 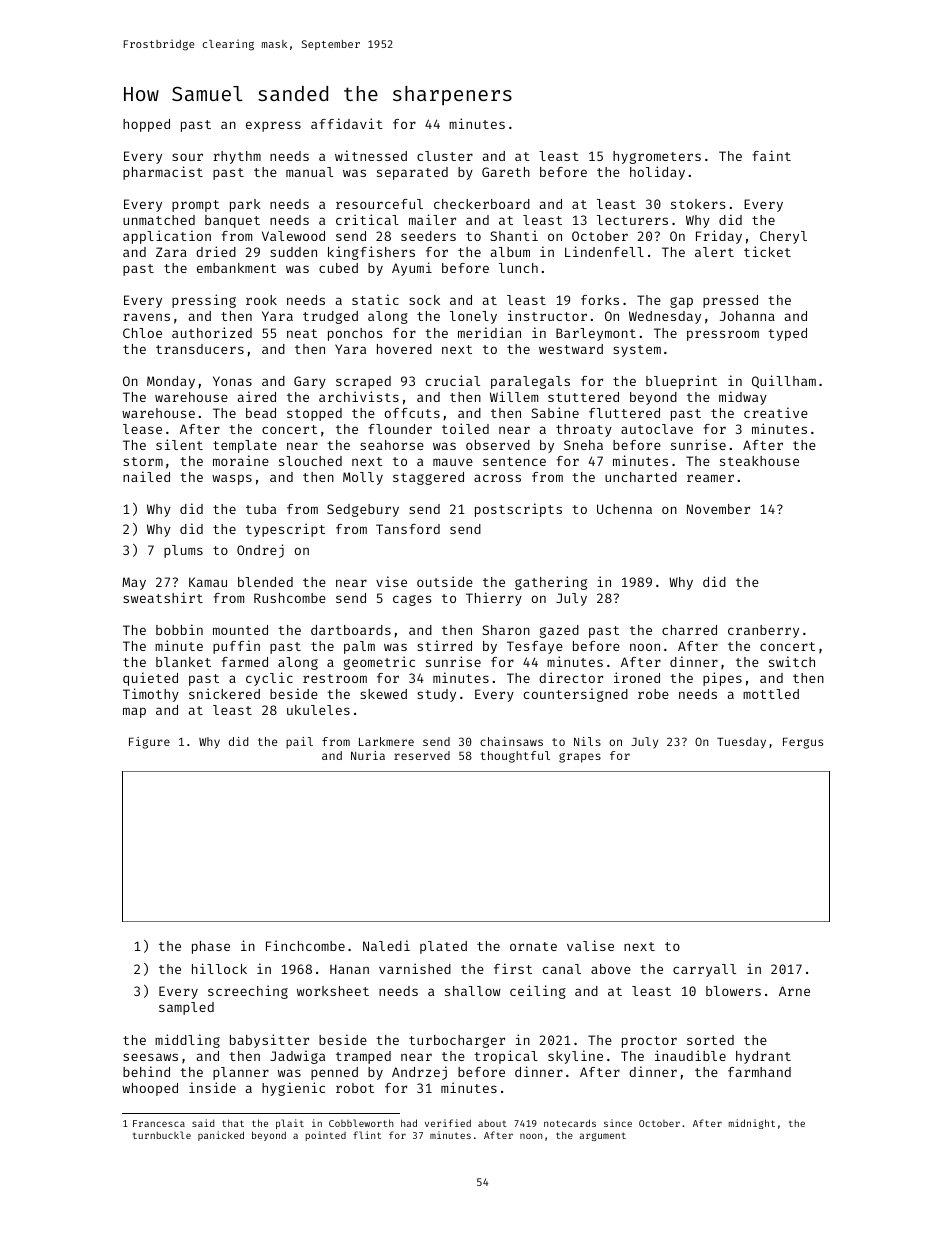 What do you see at coordinates (752, 1124) in the page?
I see `midnight` at bounding box center [752, 1124].
